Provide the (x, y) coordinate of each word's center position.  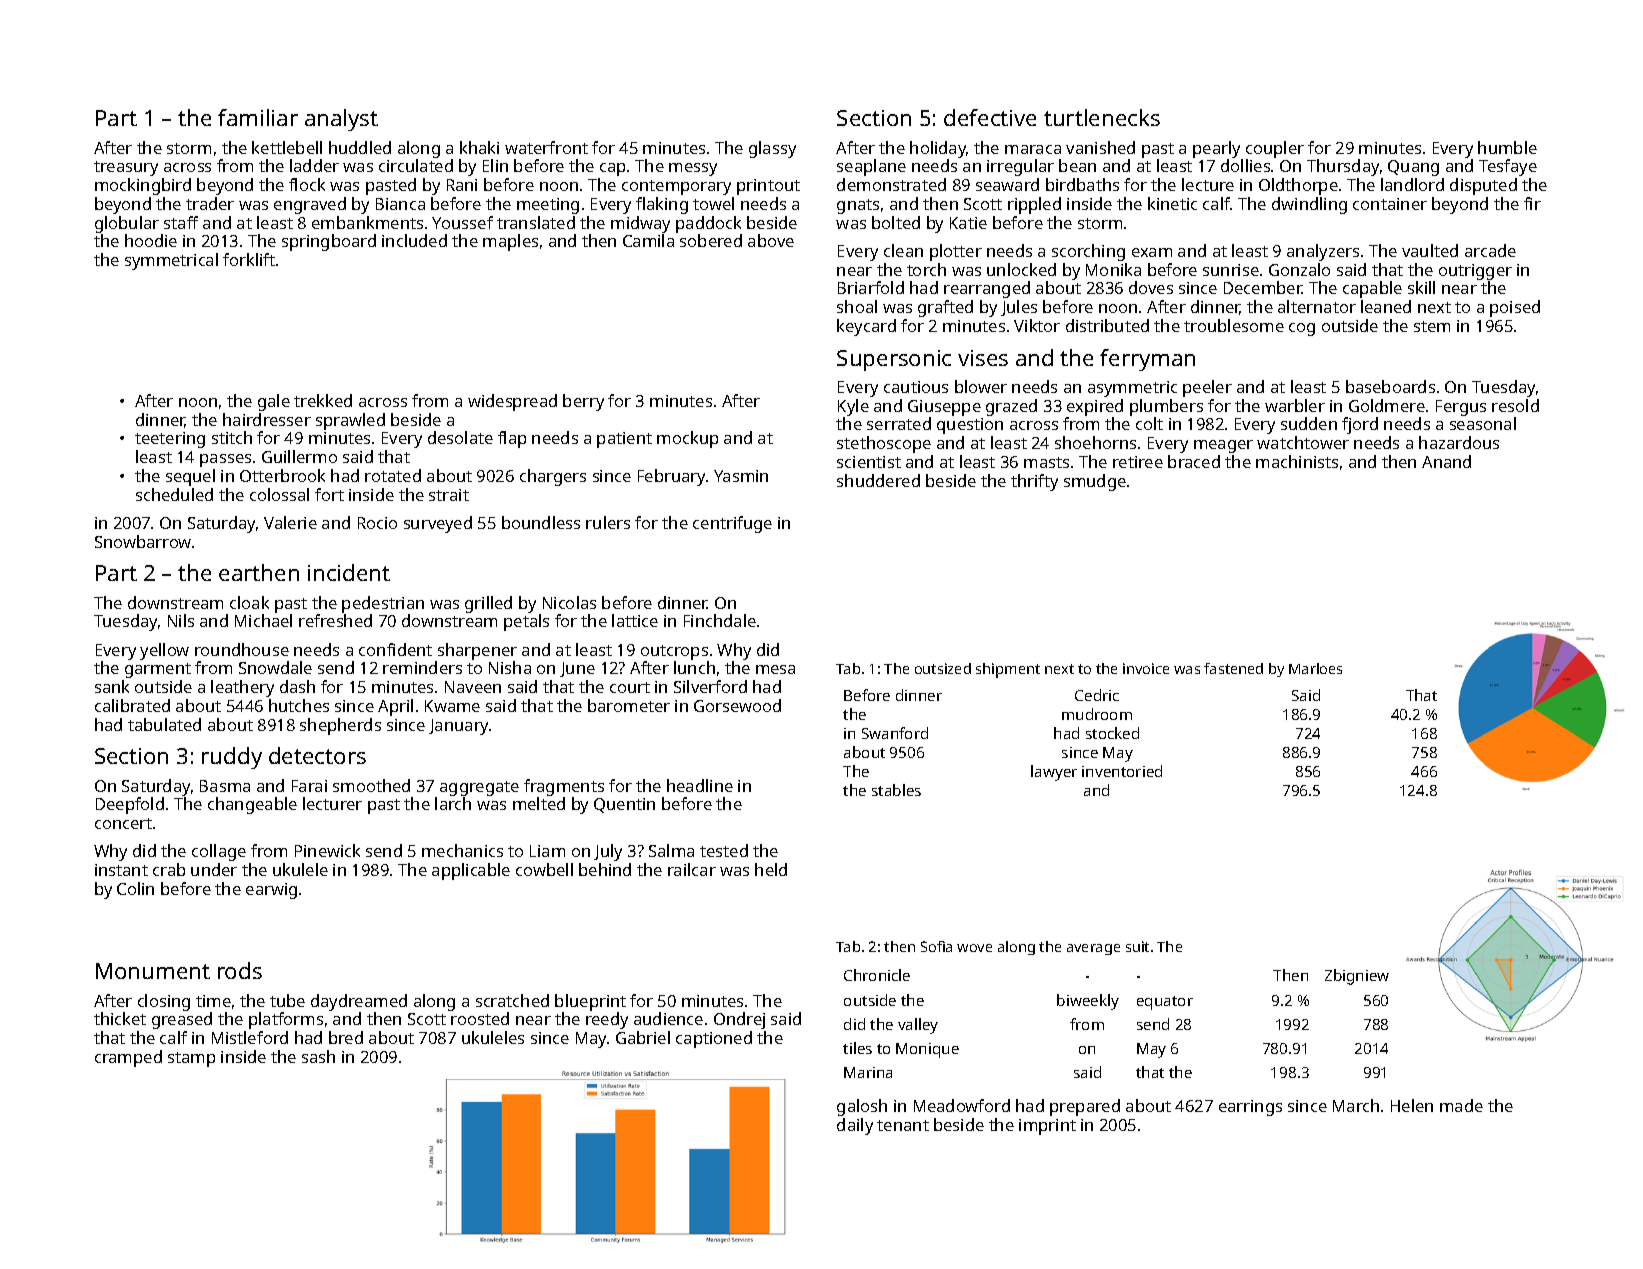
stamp (191, 1059)
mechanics (462, 850)
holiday (938, 149)
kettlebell (287, 147)
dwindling (1309, 205)
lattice (635, 620)
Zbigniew (1357, 977)
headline (700, 785)
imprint (1047, 1127)
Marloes (1315, 668)
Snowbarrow (143, 541)
